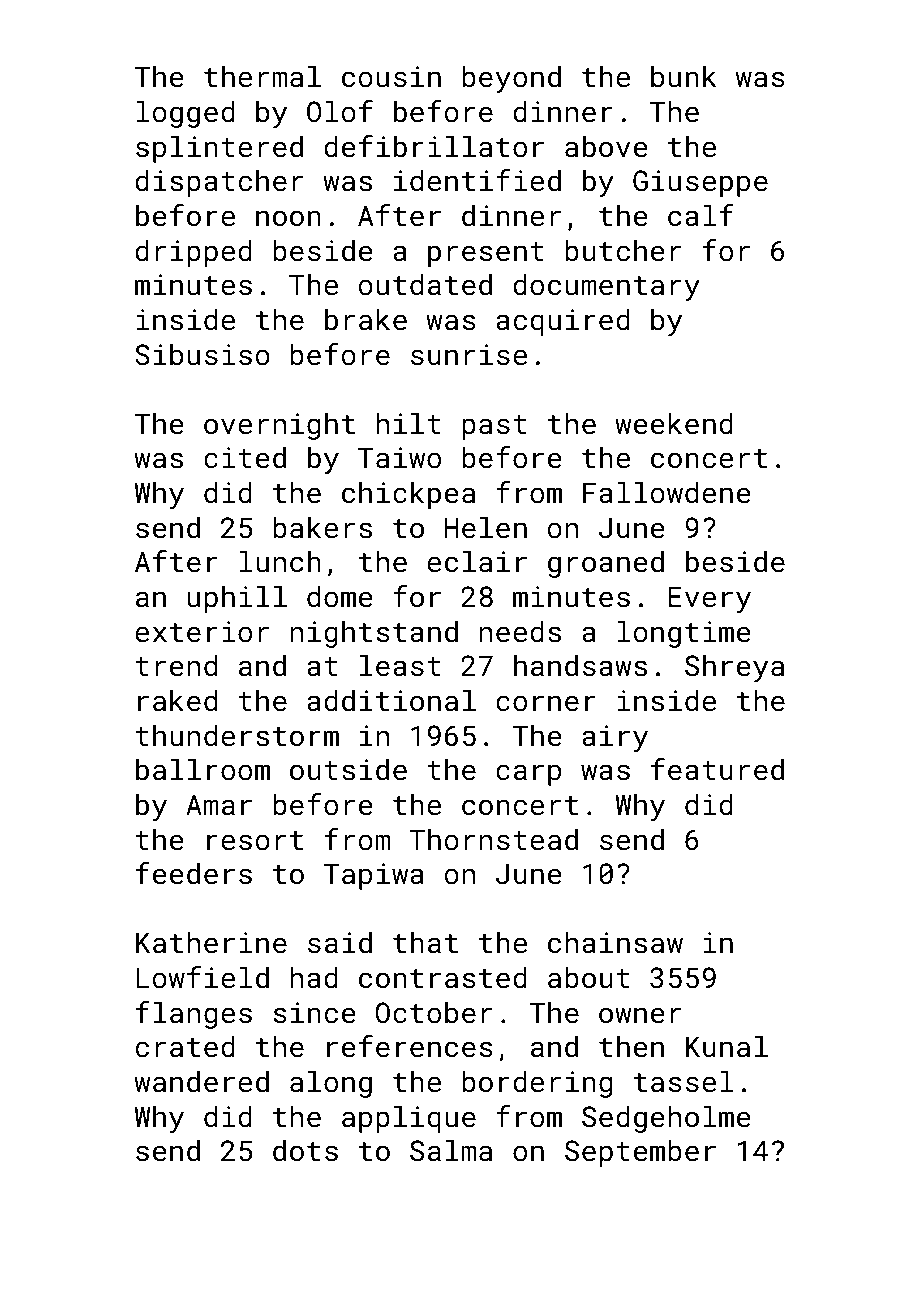 Image resolution: width=924 pixels, height=1311 pixels. I want to click on raked, so click(177, 700).
